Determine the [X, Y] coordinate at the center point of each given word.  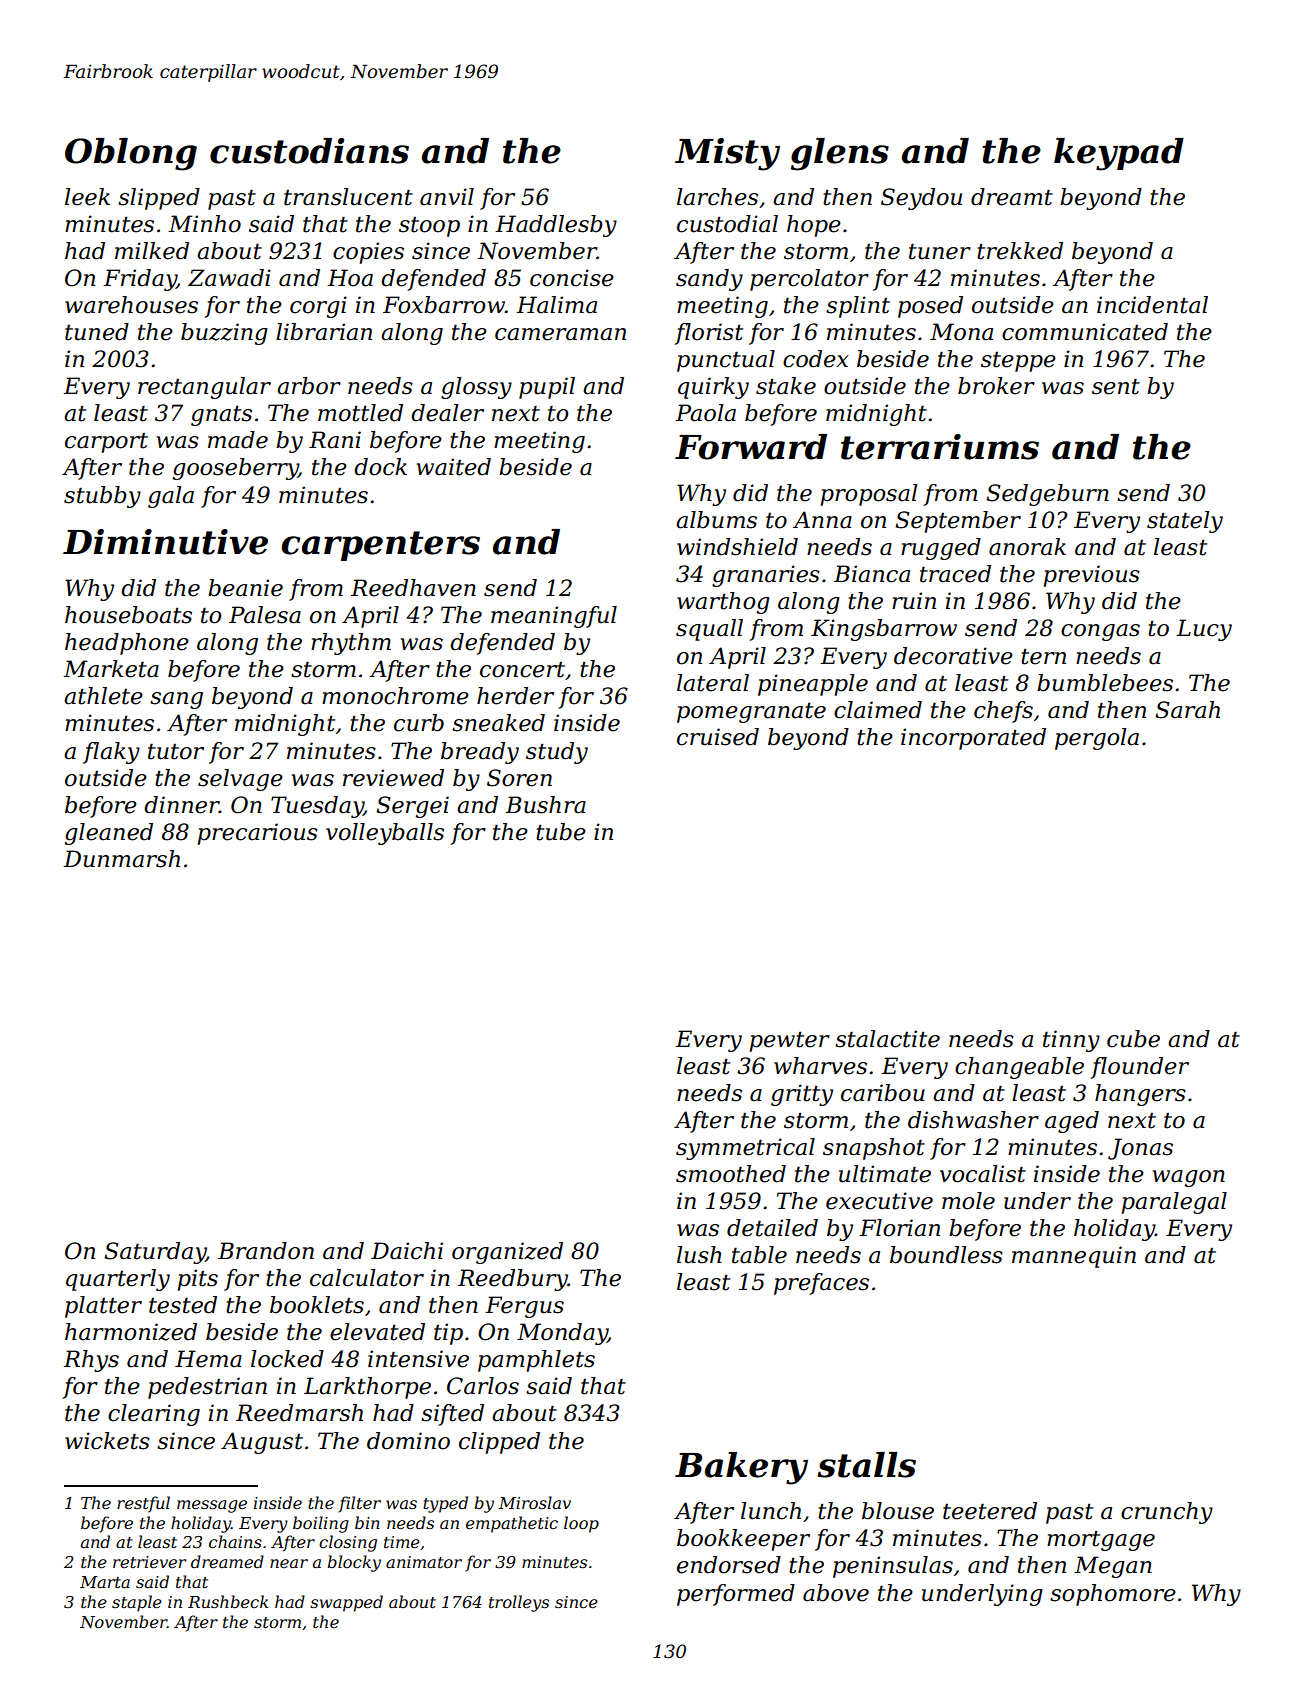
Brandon [266, 1251]
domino [408, 1441]
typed [445, 1504]
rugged [941, 549]
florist [709, 334]
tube [561, 832]
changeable [1019, 1068]
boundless [946, 1255]
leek [87, 197]
